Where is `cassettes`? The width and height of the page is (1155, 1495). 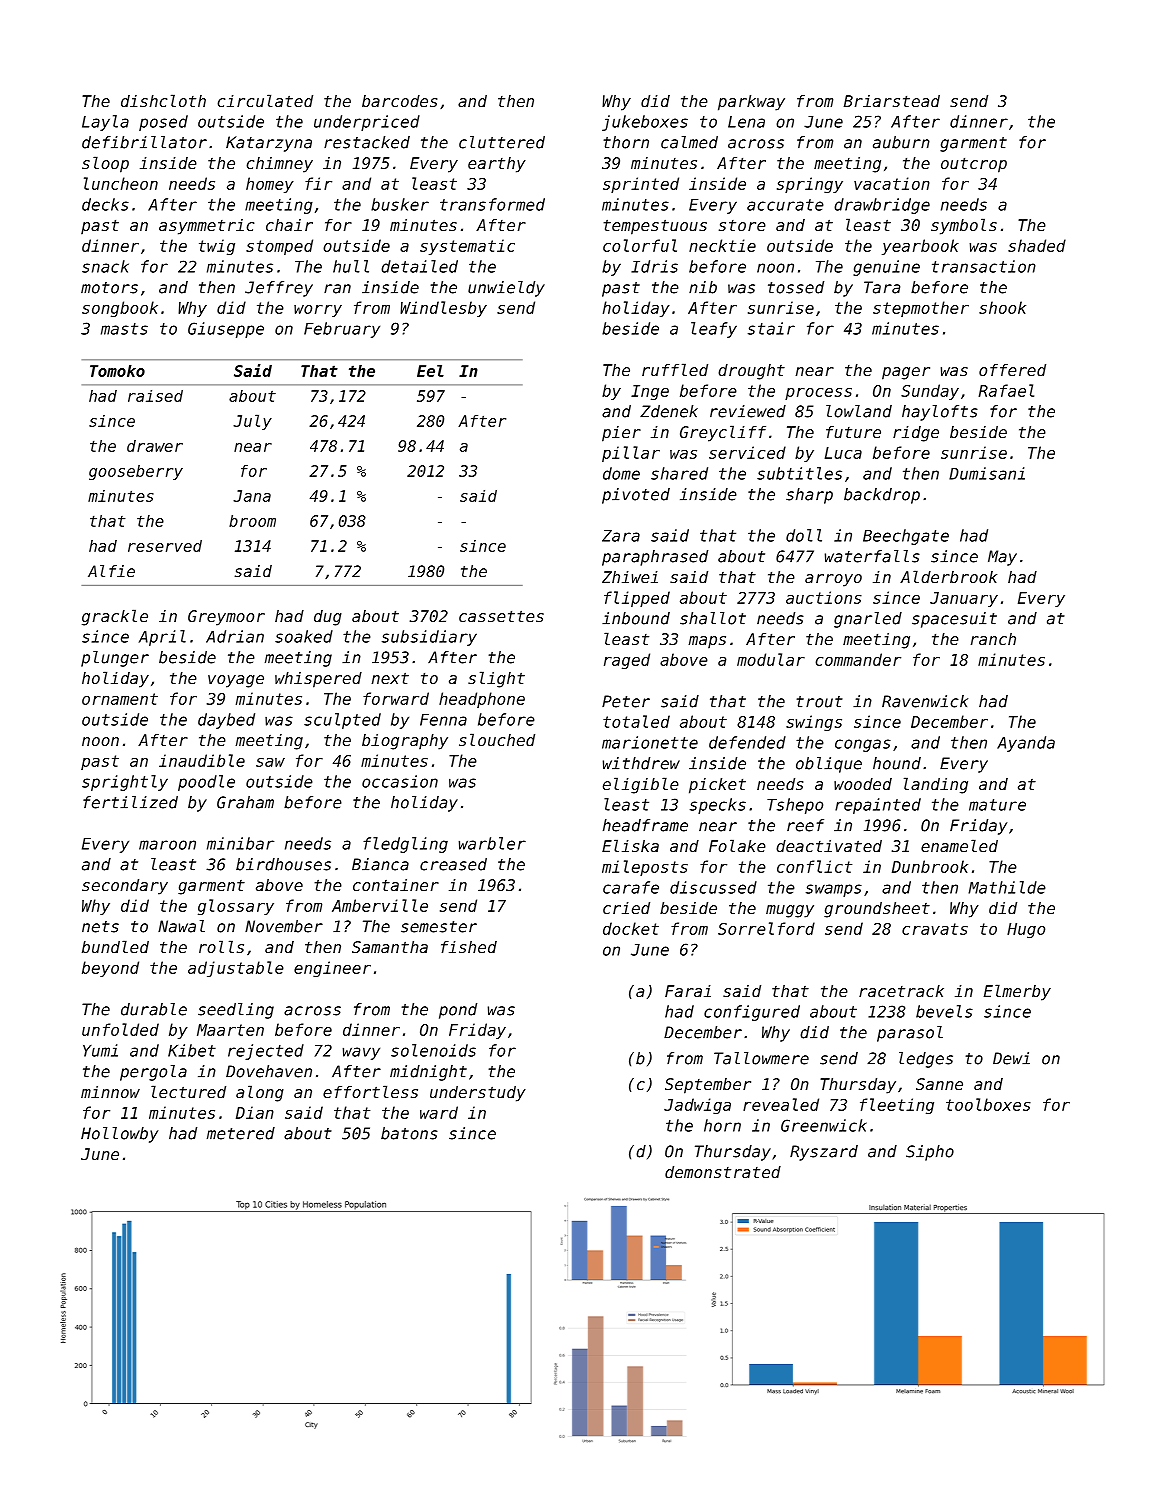 cassettes is located at coordinates (501, 616).
